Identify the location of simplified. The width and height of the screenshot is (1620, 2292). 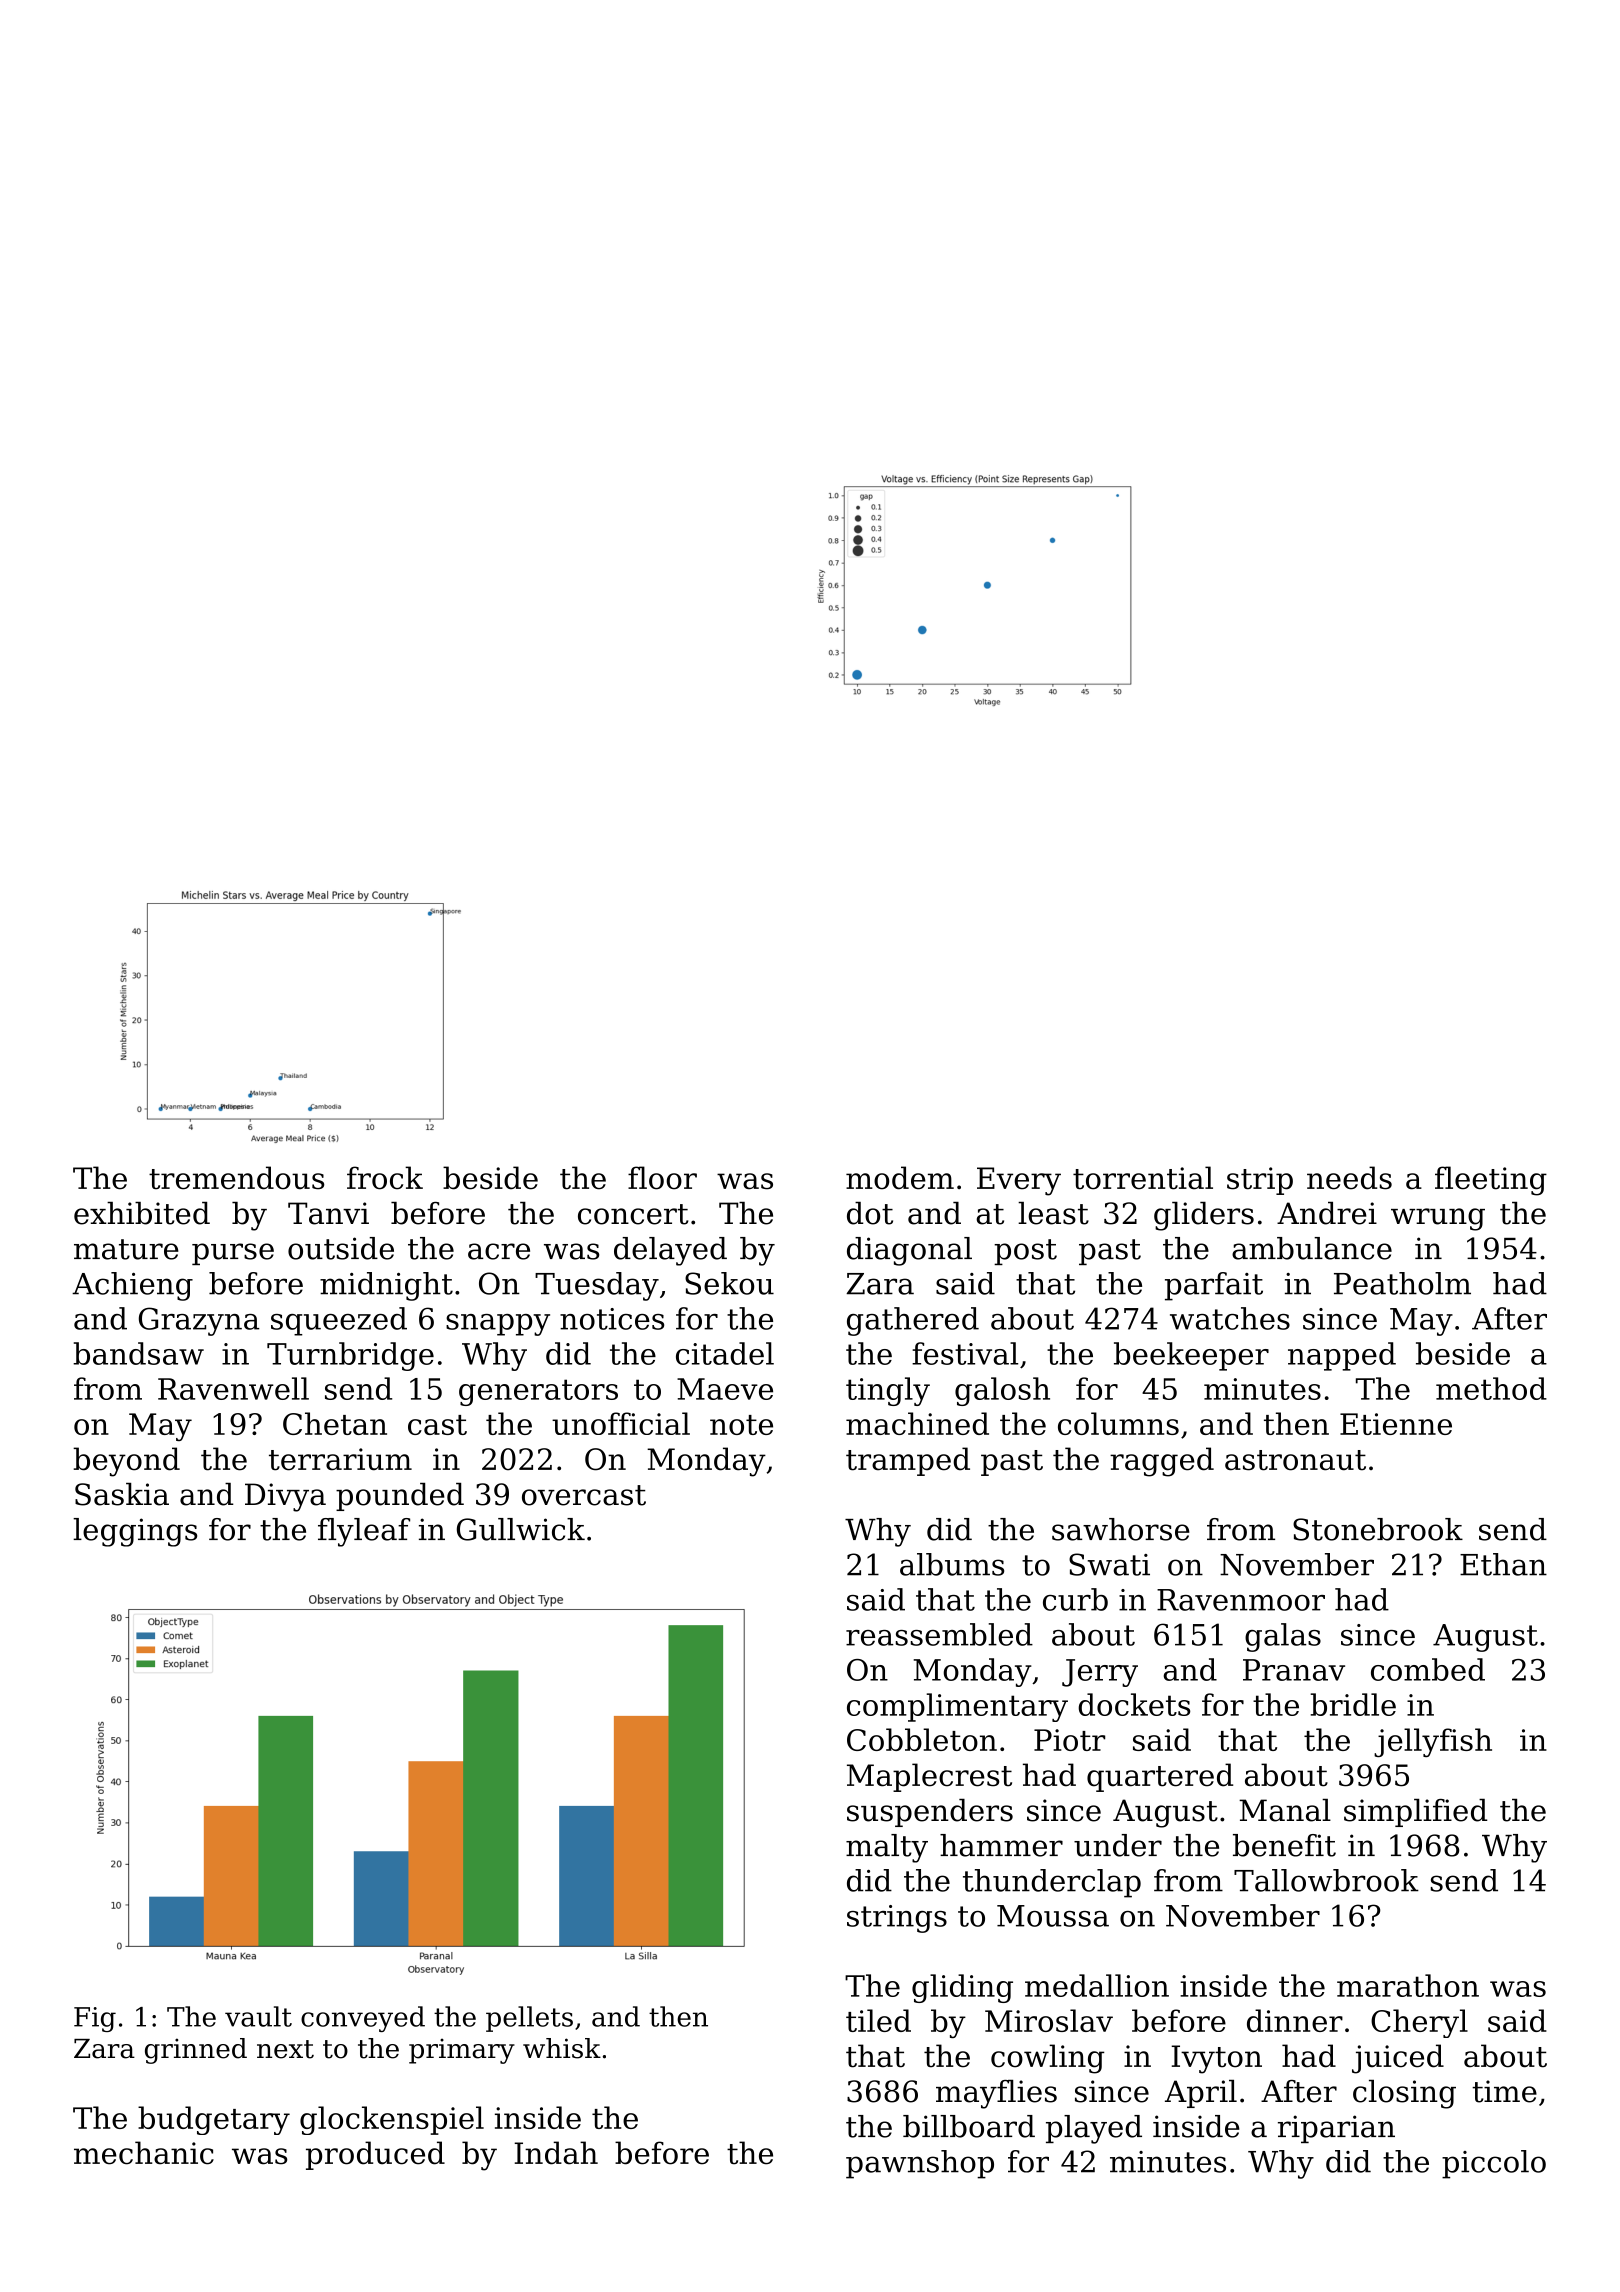
(1416, 1813).
